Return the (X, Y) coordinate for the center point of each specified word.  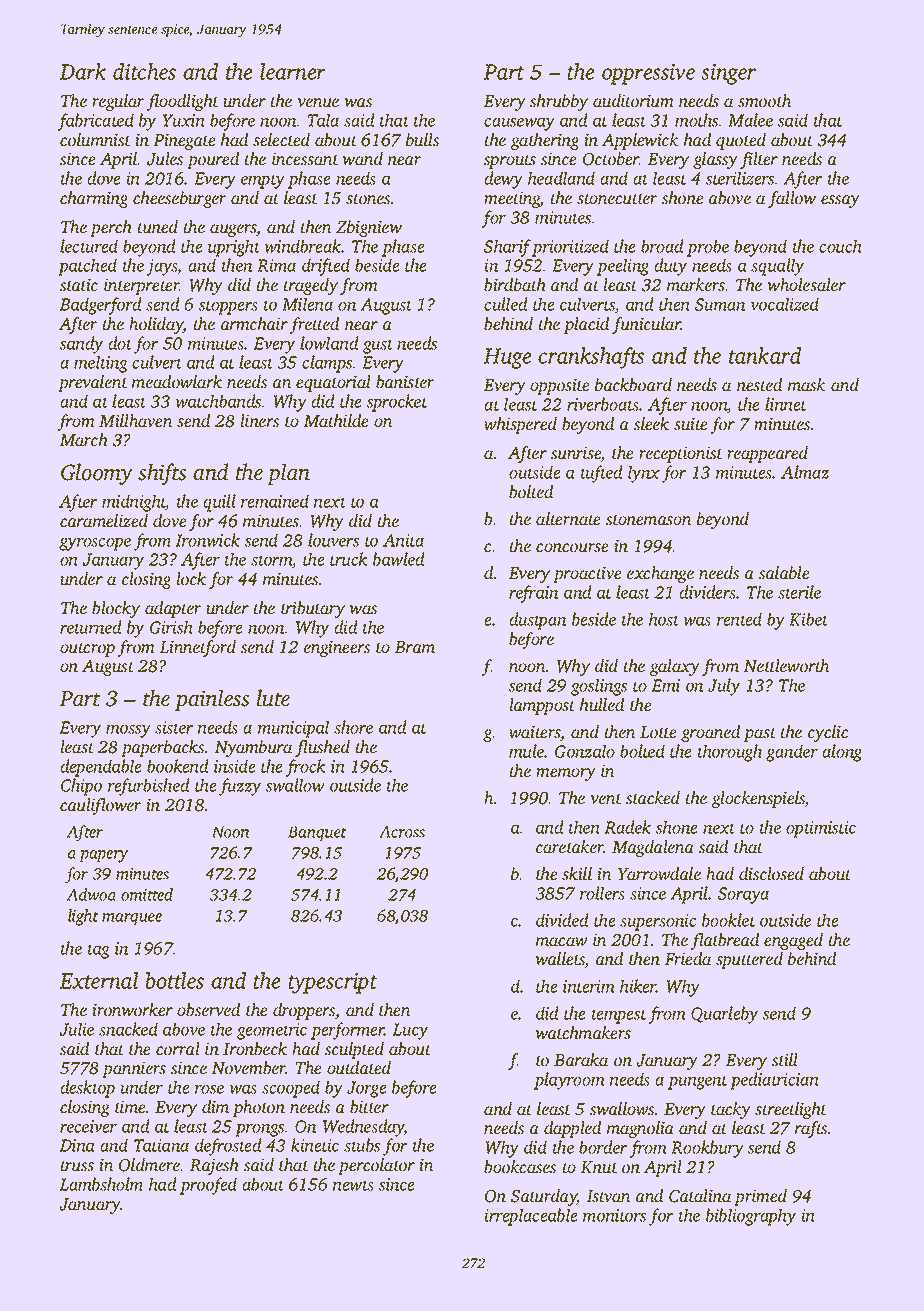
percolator (376, 1166)
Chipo (81, 787)
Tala (323, 120)
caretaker (570, 846)
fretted (314, 325)
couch (840, 246)
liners (259, 420)
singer (728, 74)
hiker (638, 986)
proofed (208, 1186)
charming (94, 199)
